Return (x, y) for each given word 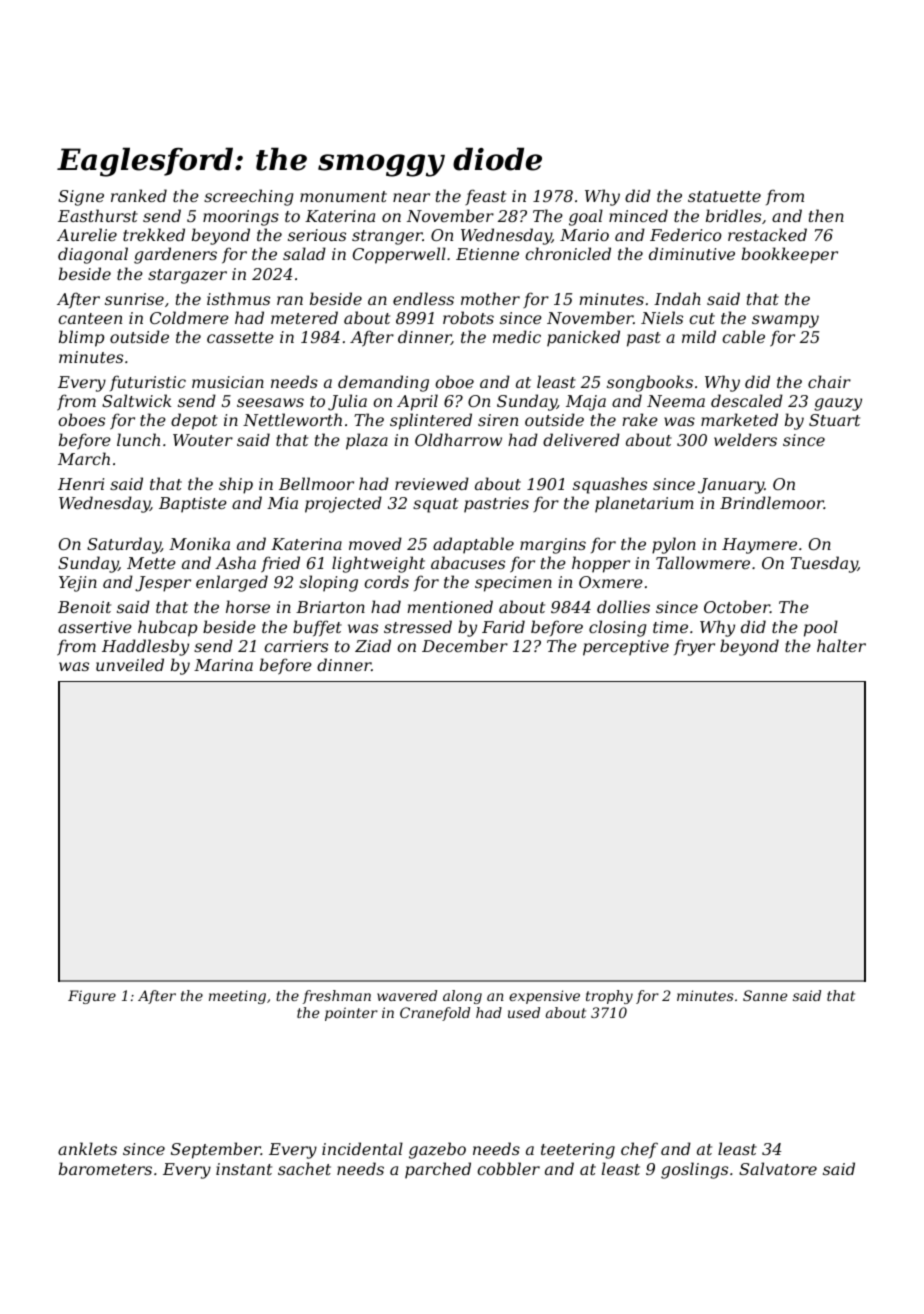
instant (244, 1169)
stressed (418, 626)
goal (586, 217)
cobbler (508, 1168)
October (737, 606)
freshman (337, 997)
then (826, 215)
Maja (586, 403)
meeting (237, 997)
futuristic (148, 383)
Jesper (163, 584)
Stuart (834, 420)
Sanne (765, 995)
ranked (139, 195)
